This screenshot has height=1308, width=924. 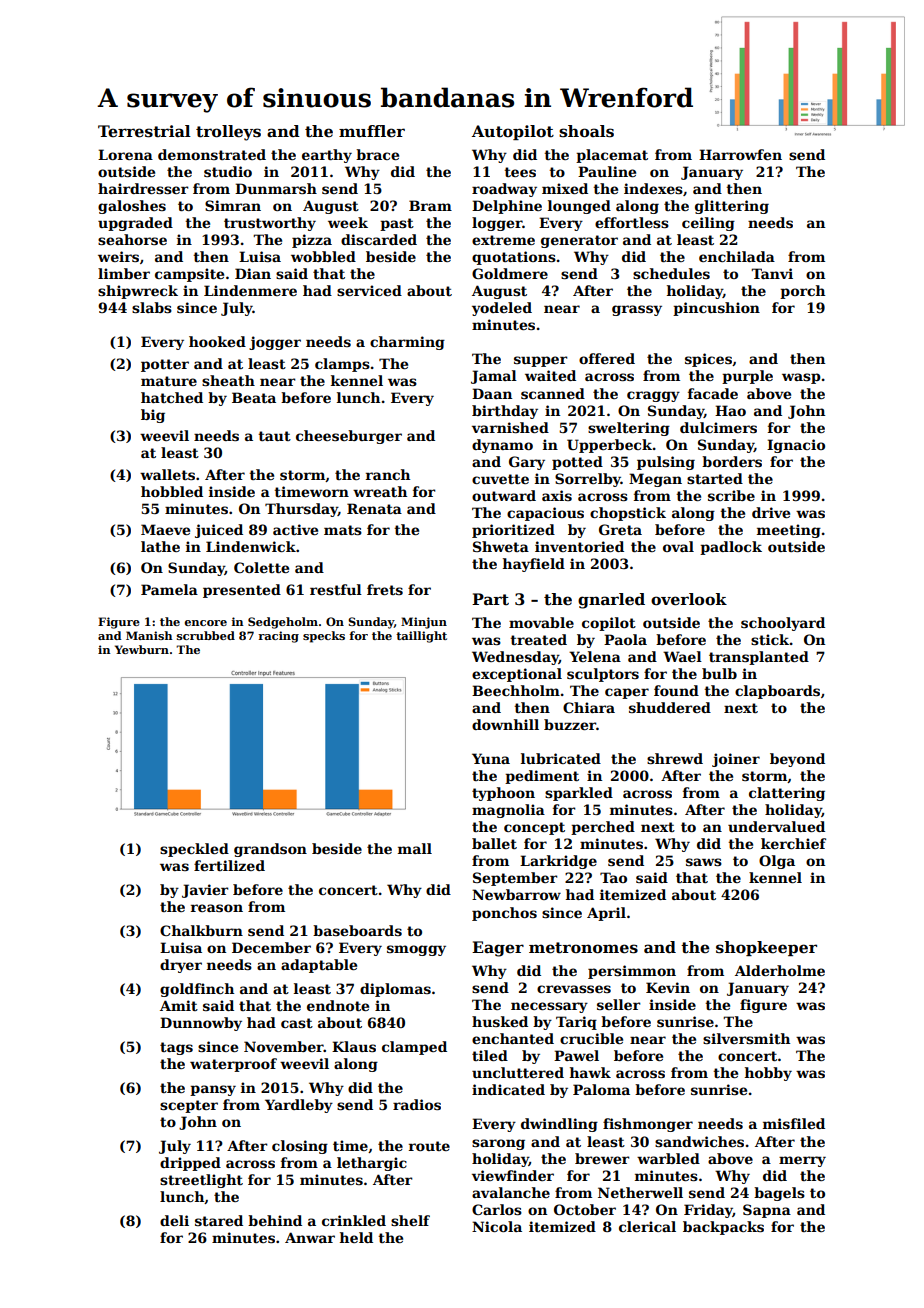 I want to click on grandson, so click(x=270, y=850).
